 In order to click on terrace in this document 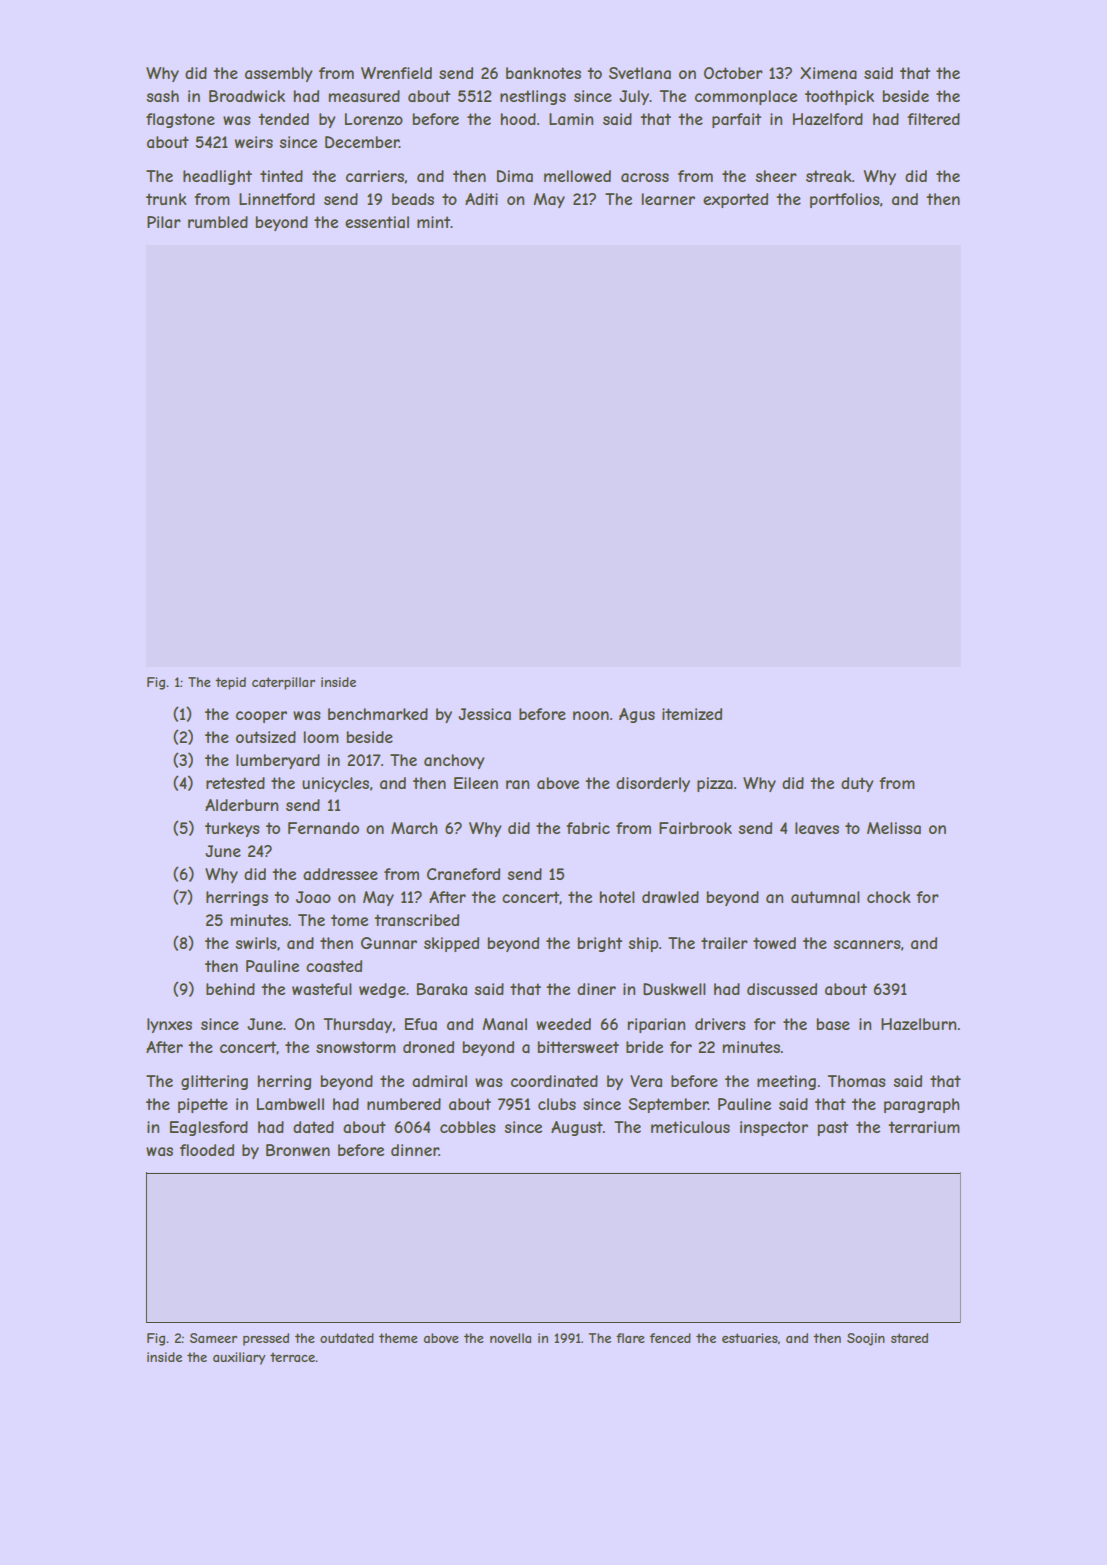, I will do `click(292, 1357)`.
